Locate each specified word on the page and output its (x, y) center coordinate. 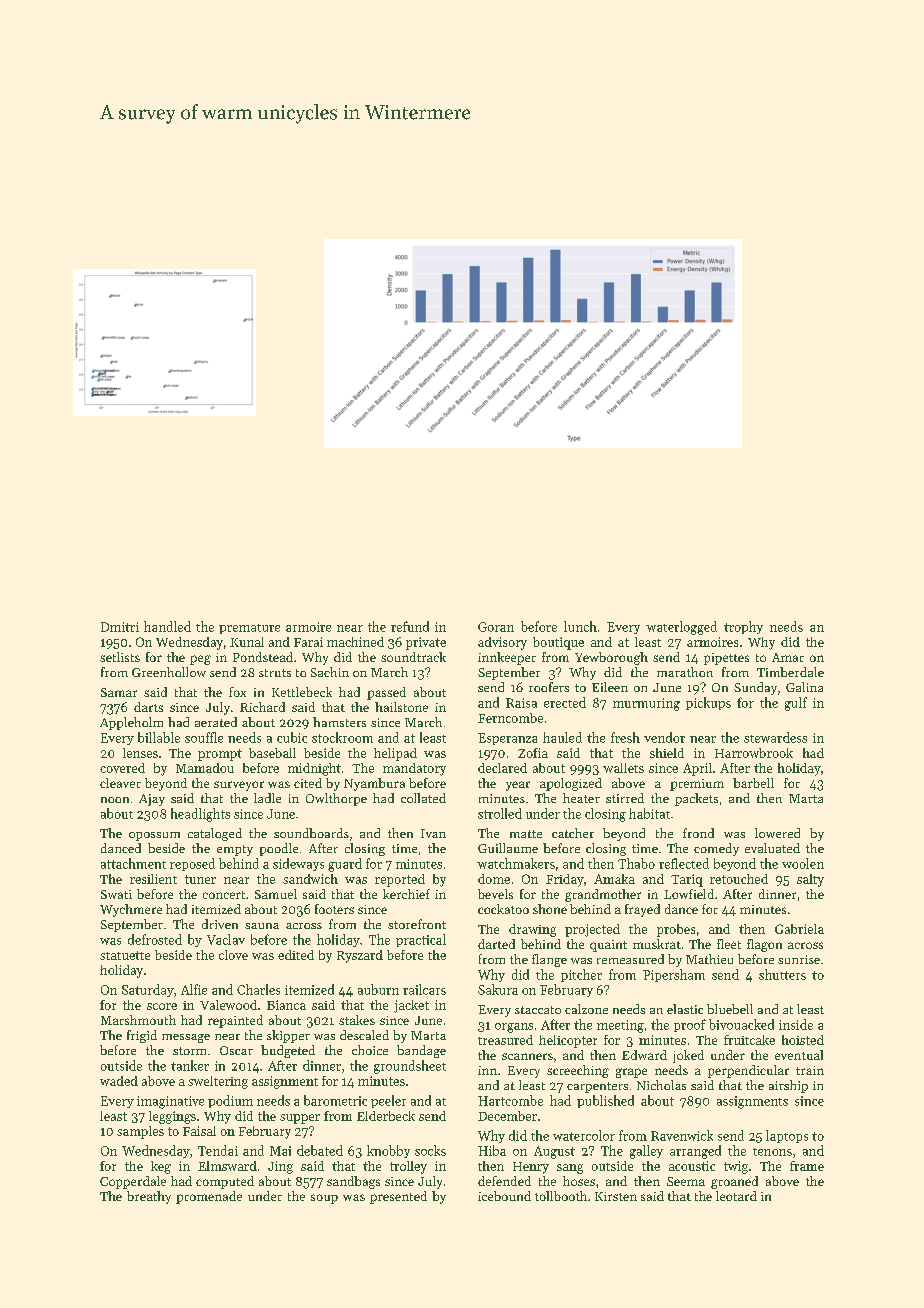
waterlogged (681, 628)
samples (140, 1132)
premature (249, 629)
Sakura (498, 989)
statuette (125, 955)
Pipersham (674, 975)
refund (410, 626)
